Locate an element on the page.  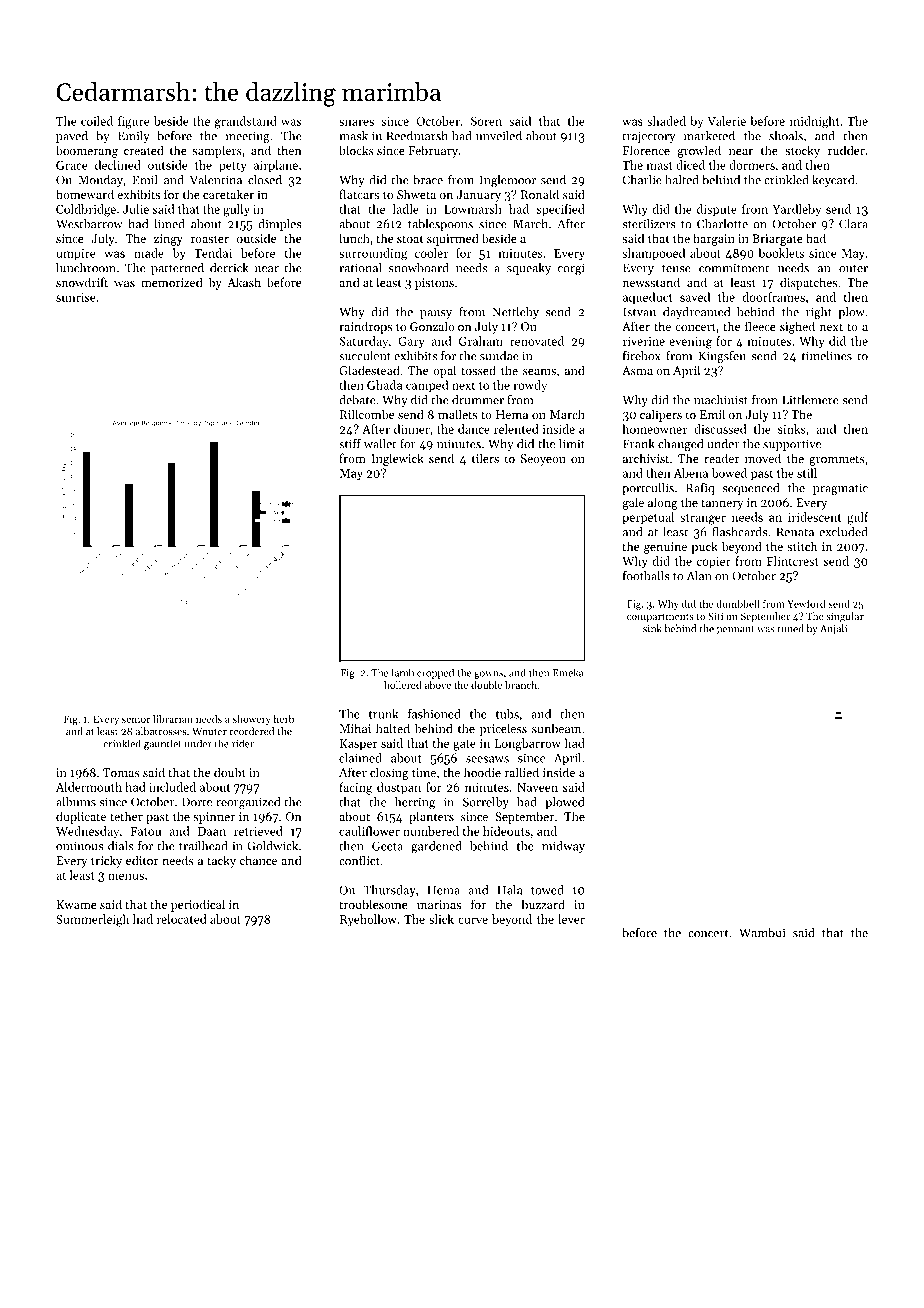
sighed is located at coordinates (797, 327).
